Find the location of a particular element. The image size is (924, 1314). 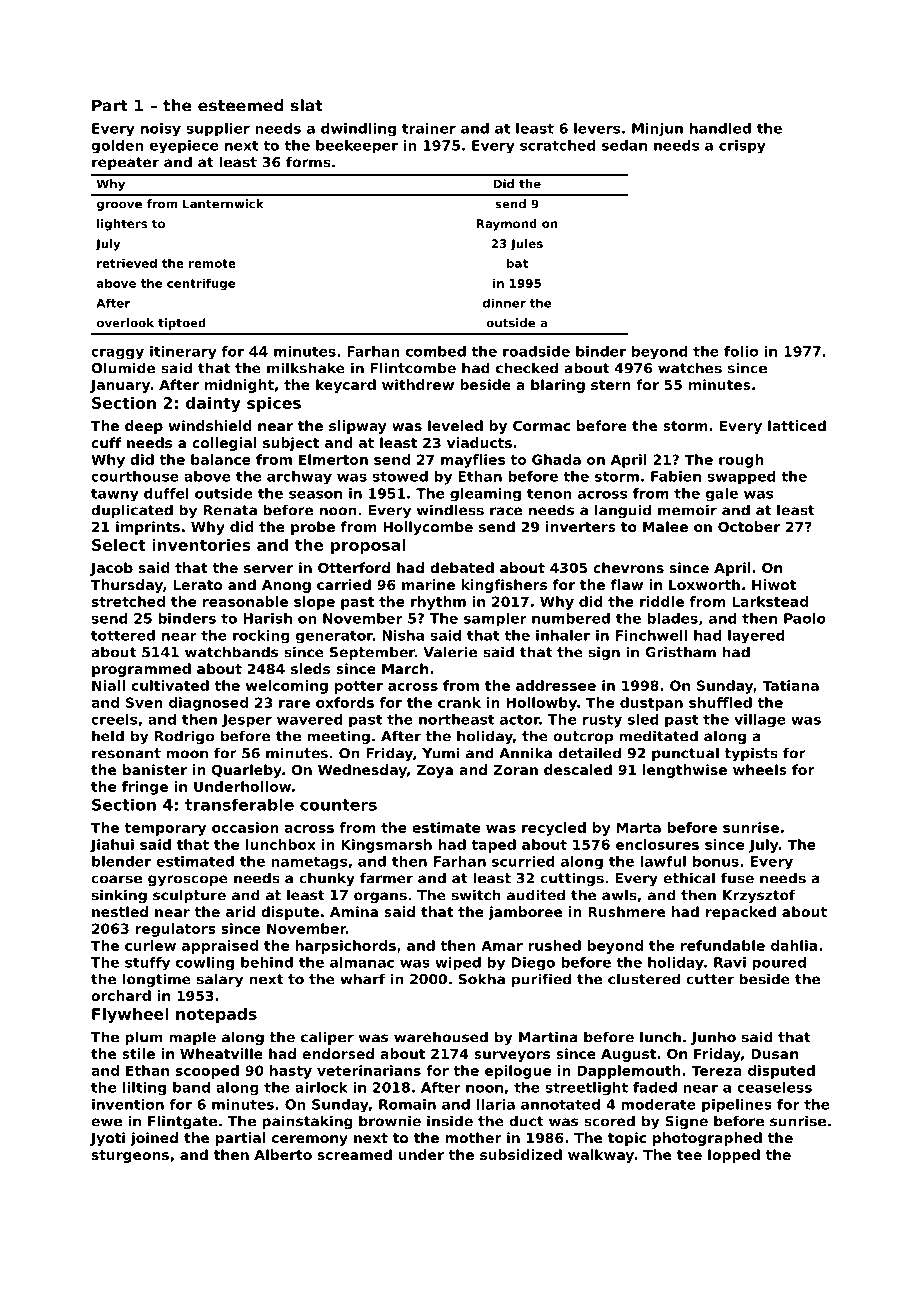

trainer is located at coordinates (429, 128).
